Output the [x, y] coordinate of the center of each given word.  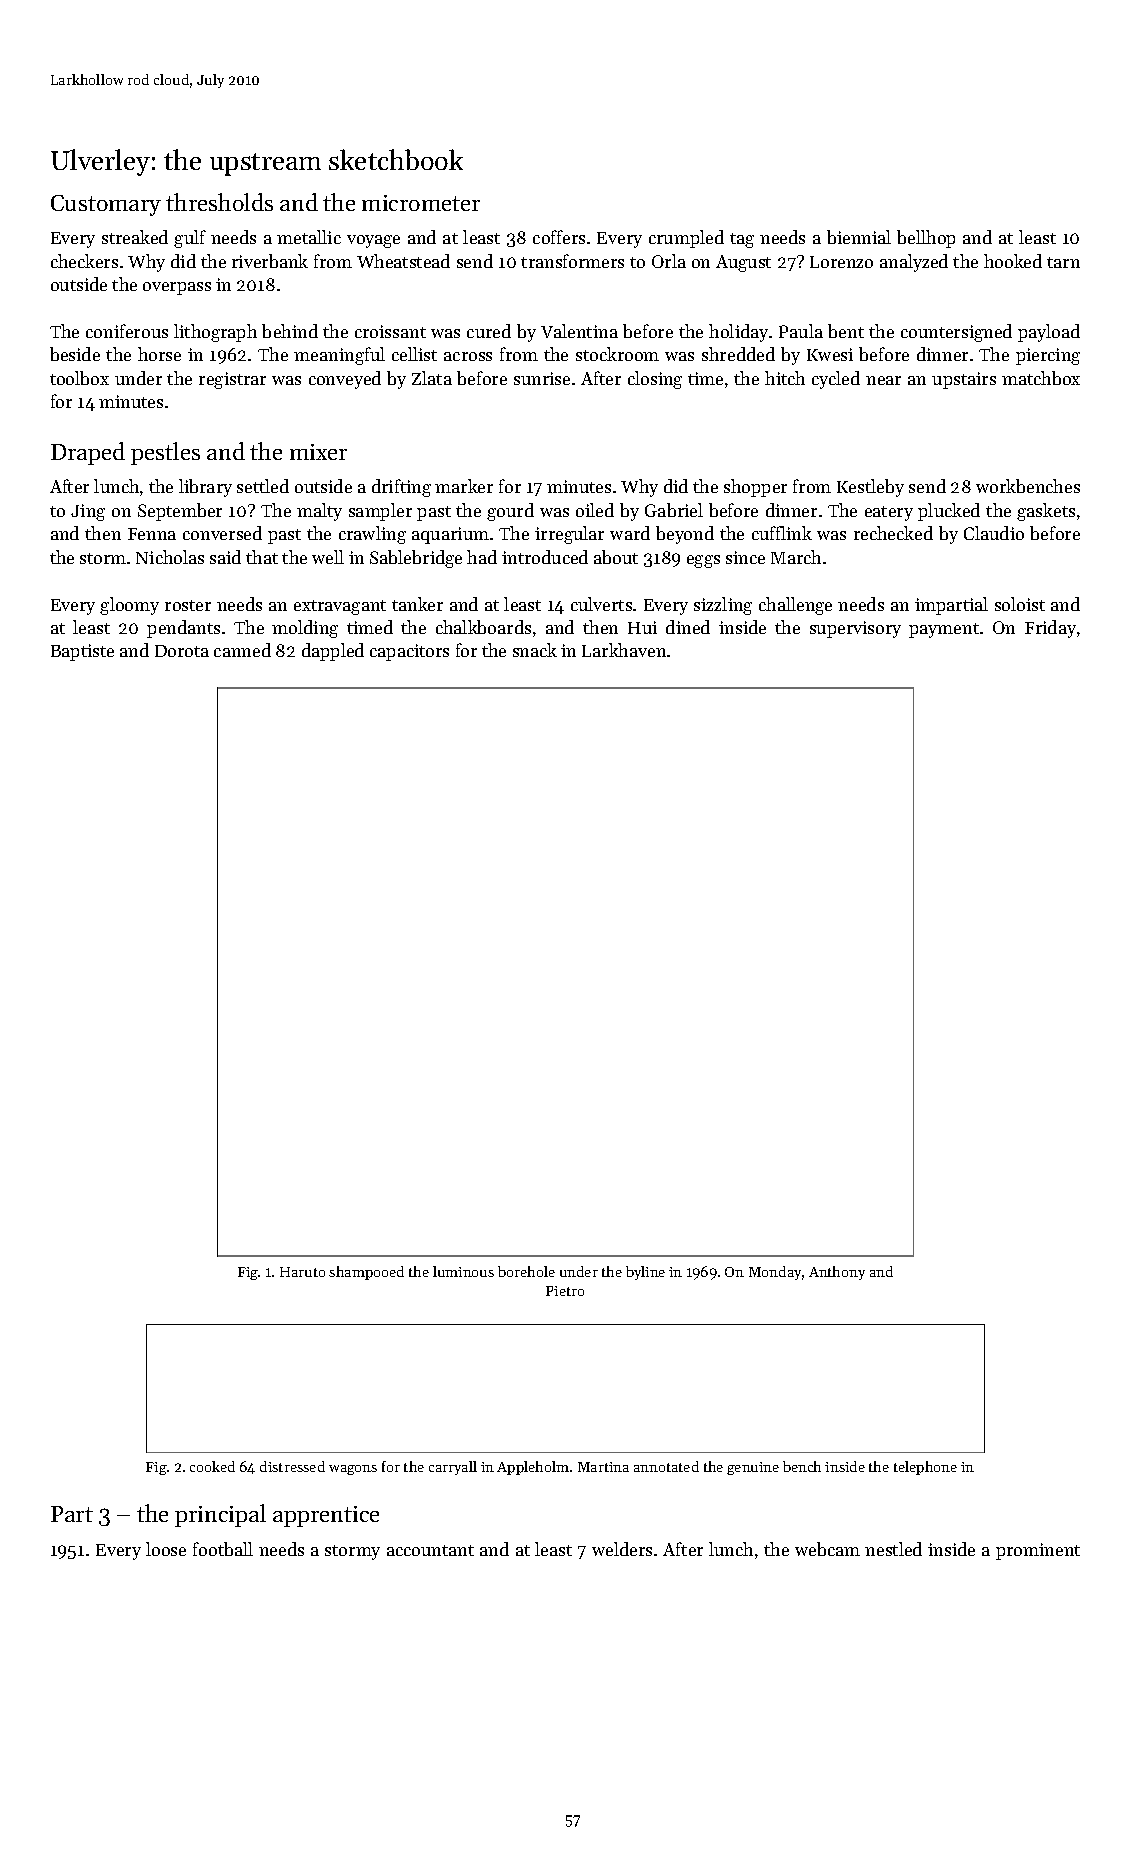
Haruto [302, 1272]
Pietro [565, 1291]
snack [535, 650]
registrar [232, 380]
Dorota [182, 651]
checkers [84, 261]
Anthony [837, 1273]
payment [944, 630]
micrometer [421, 203]
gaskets [1046, 512]
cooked [212, 1466]
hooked [1013, 261]
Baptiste [82, 652]
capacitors [409, 652]
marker [464, 486]
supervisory [855, 629]
